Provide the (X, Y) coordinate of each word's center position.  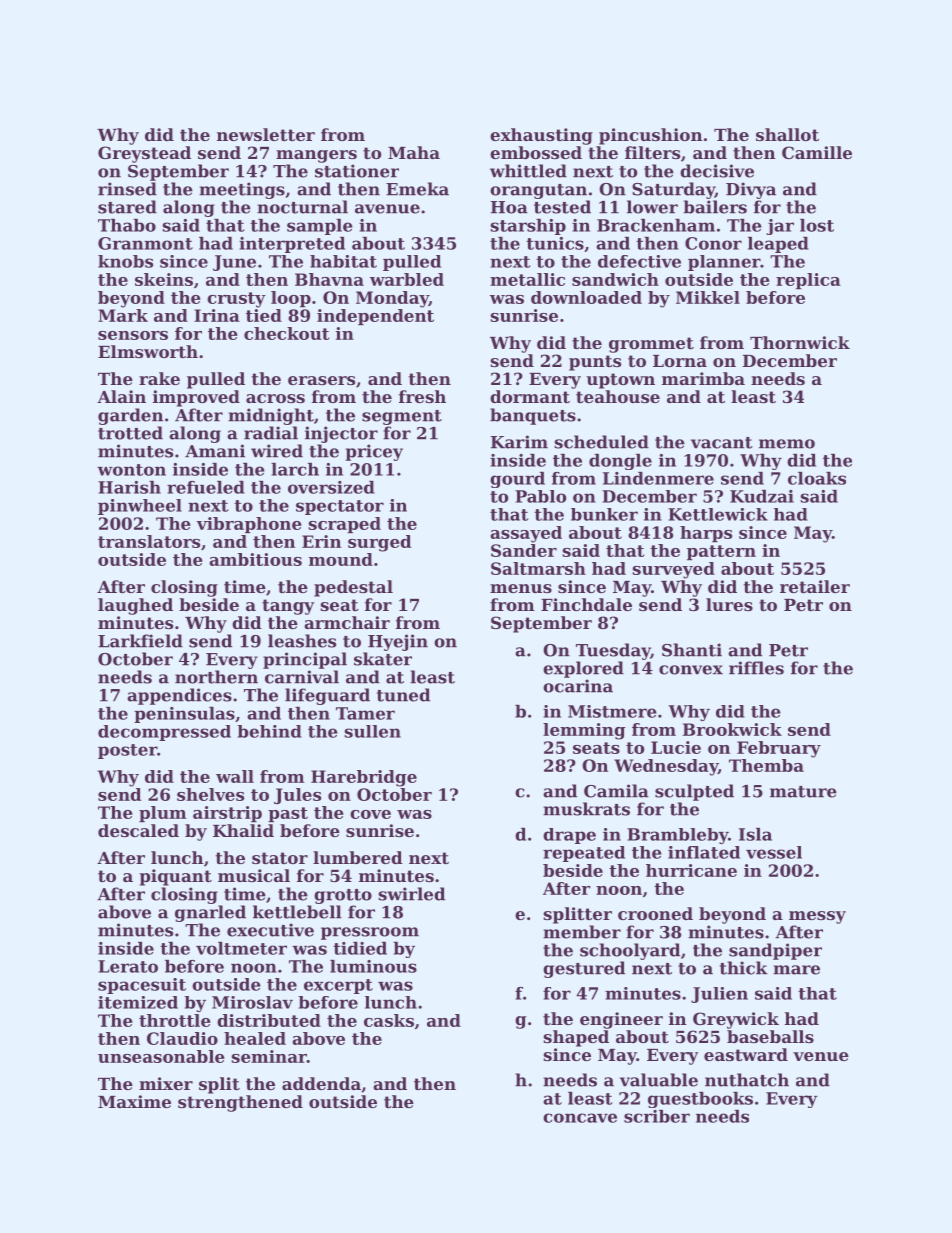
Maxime (134, 1101)
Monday (392, 299)
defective (639, 261)
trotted (130, 433)
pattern (721, 552)
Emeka (417, 189)
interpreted (292, 245)
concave (580, 1118)
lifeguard (327, 696)
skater (383, 659)
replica (808, 281)
